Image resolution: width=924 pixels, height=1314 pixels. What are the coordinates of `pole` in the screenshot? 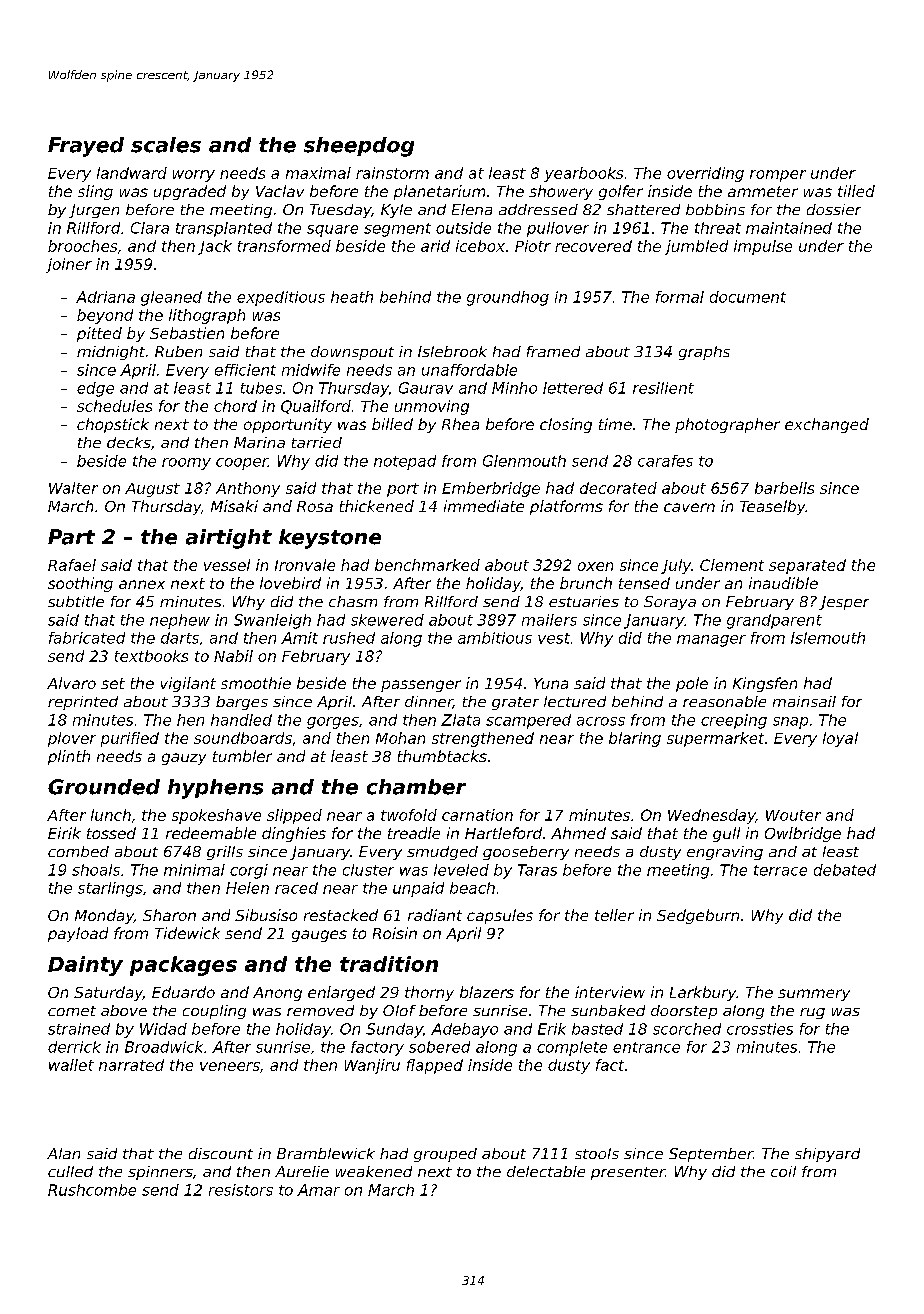 It's located at (692, 684).
